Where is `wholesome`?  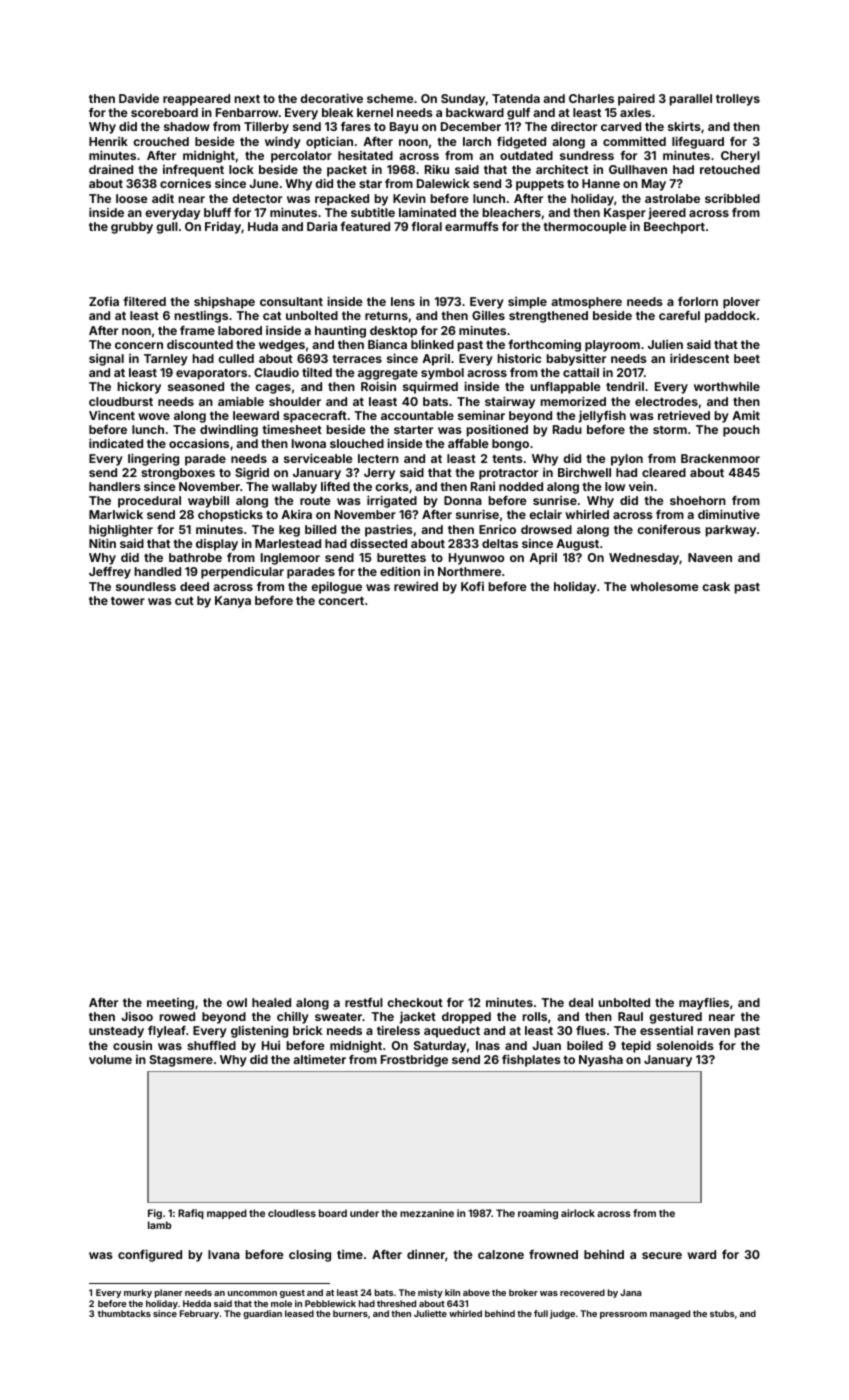
wholesome is located at coordinates (664, 586).
